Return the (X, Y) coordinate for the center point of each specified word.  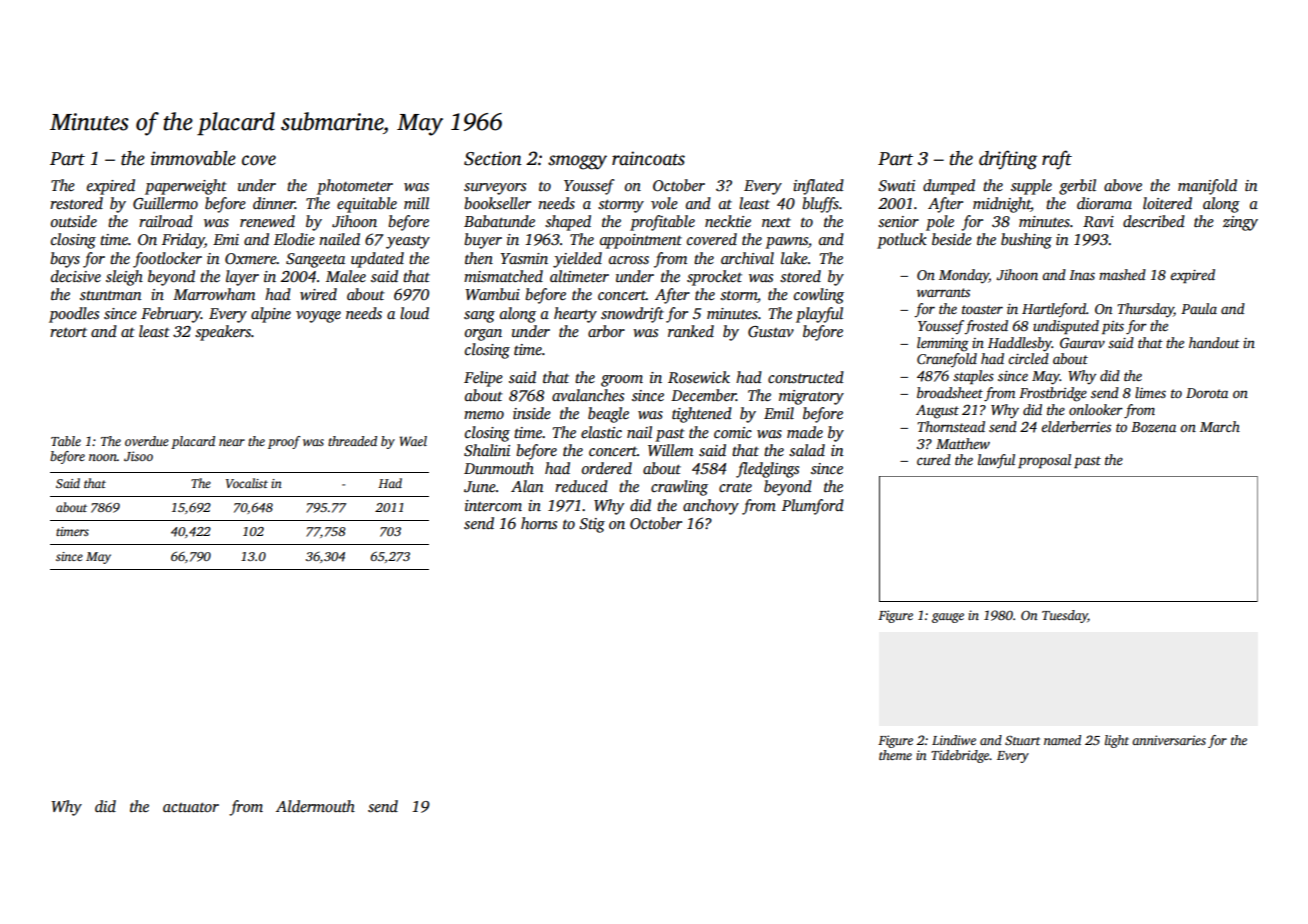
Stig (592, 525)
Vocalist (247, 483)
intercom (493, 505)
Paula (1199, 308)
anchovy (711, 507)
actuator (191, 807)
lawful (996, 461)
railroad (166, 221)
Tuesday (1065, 616)
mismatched (503, 276)
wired (318, 294)
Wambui (492, 294)
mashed (1122, 274)
